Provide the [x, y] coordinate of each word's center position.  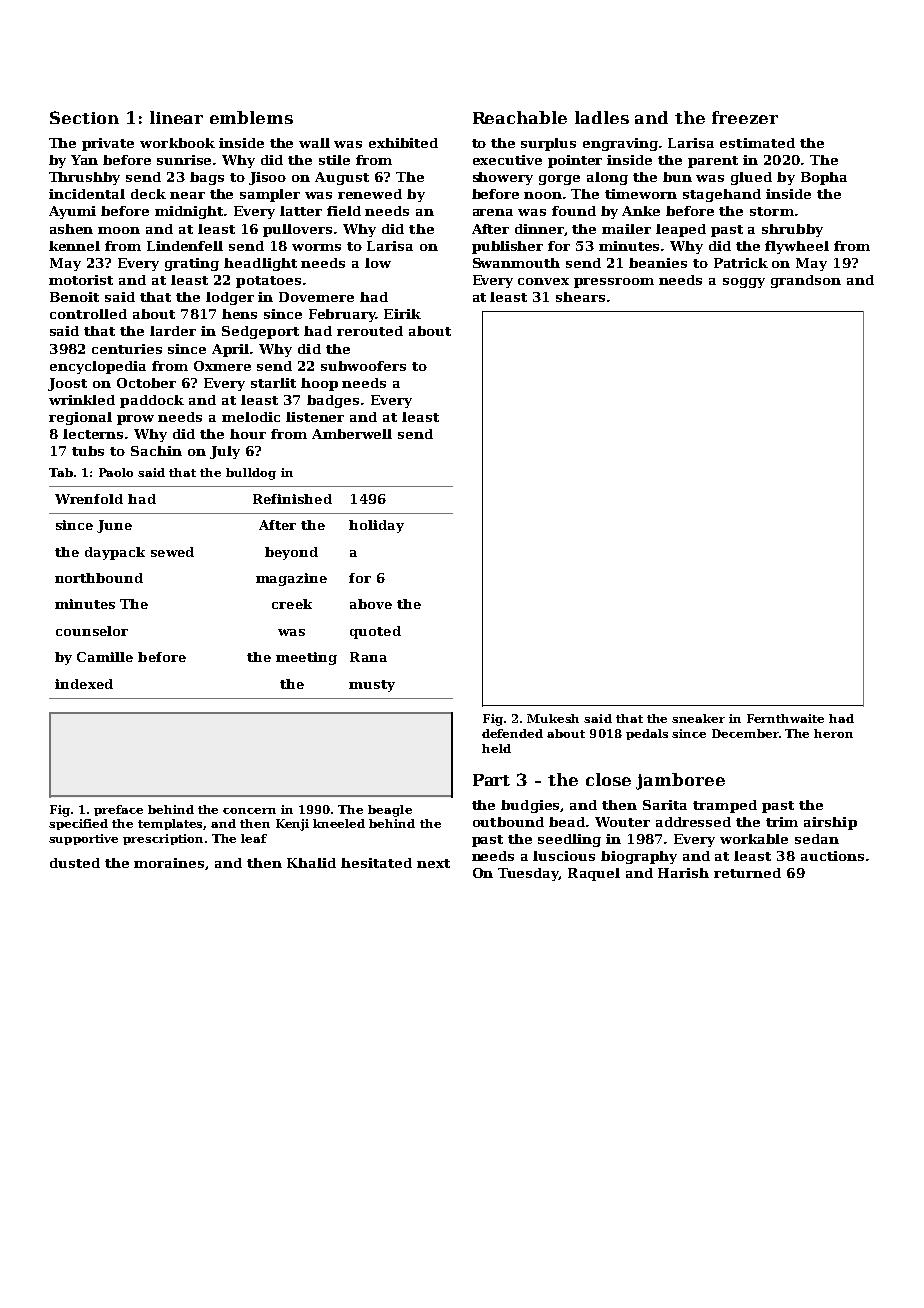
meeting [306, 658]
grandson [806, 281]
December [745, 733]
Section [84, 117]
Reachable [520, 117]
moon [119, 230]
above [371, 604]
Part [491, 780]
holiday [376, 526]
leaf [254, 838]
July [225, 452]
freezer [745, 117]
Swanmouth [516, 263]
